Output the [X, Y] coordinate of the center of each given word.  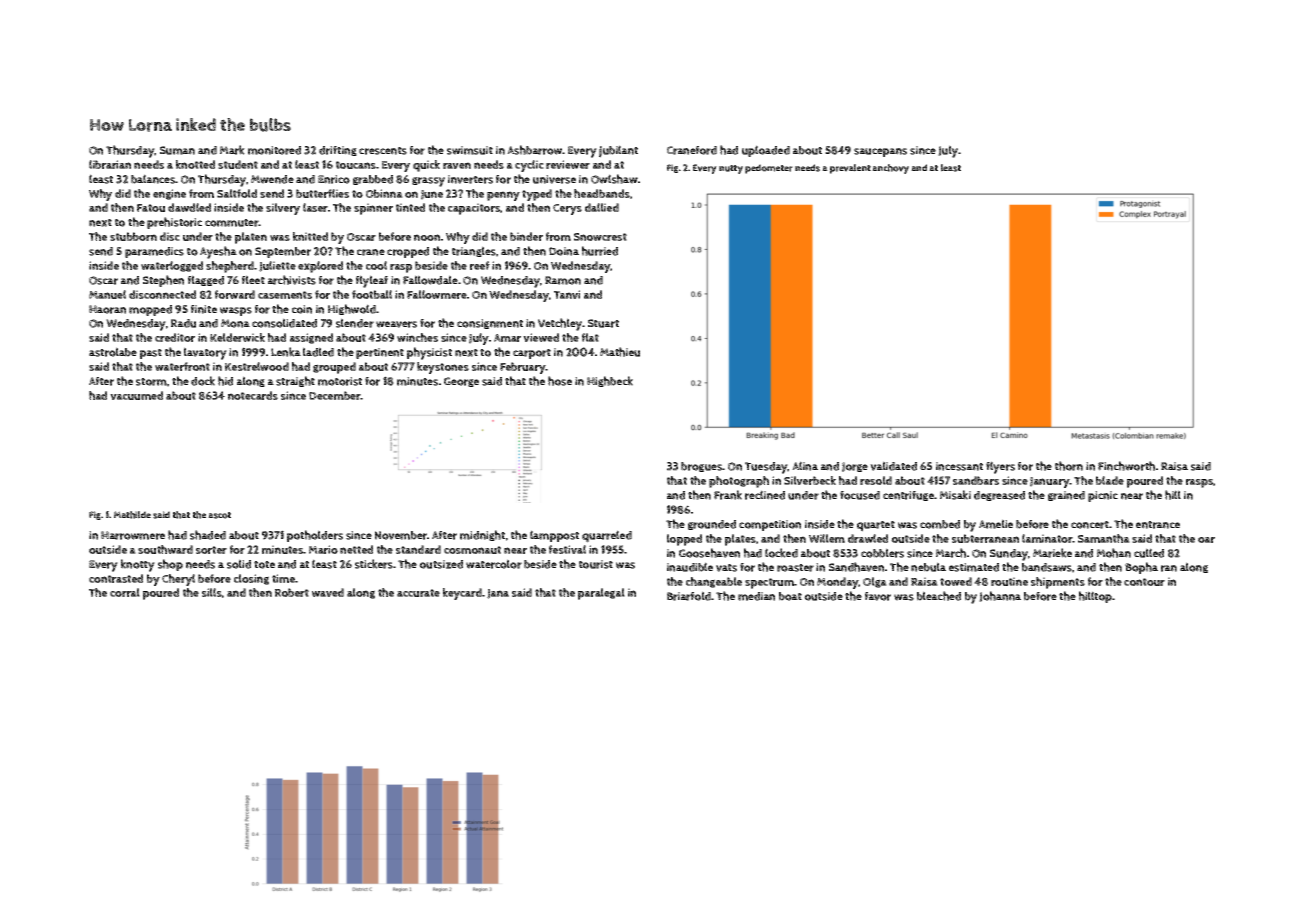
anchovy [890, 169]
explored [320, 267]
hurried [600, 251]
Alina [805, 466]
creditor [175, 337]
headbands [602, 193]
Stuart [603, 323]
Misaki [955, 495]
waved [328, 592]
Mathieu [620, 352]
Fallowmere [437, 294]
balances [153, 179]
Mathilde [132, 515]
